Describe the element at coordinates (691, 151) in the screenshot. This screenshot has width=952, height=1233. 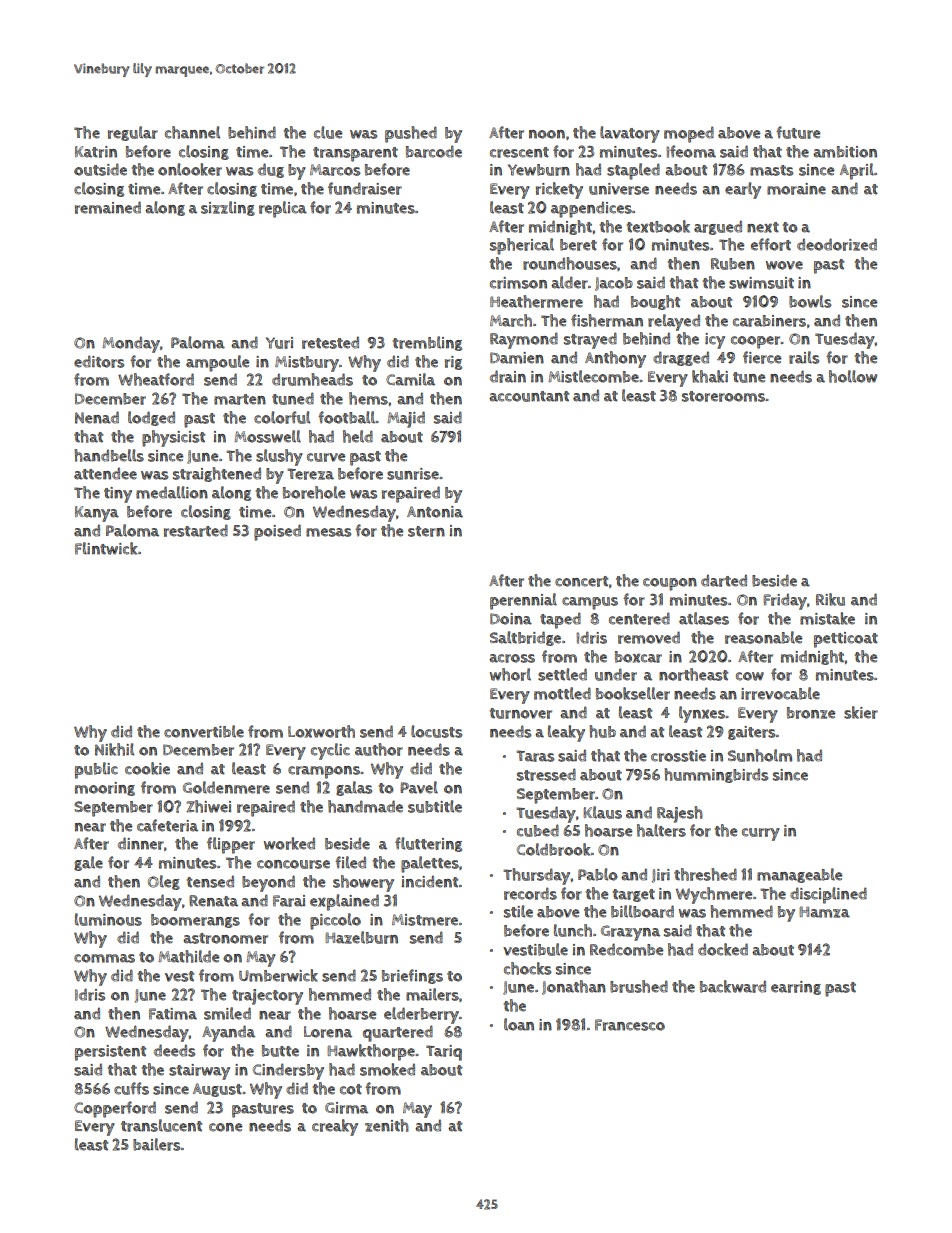
I see `Ifeoma` at that location.
